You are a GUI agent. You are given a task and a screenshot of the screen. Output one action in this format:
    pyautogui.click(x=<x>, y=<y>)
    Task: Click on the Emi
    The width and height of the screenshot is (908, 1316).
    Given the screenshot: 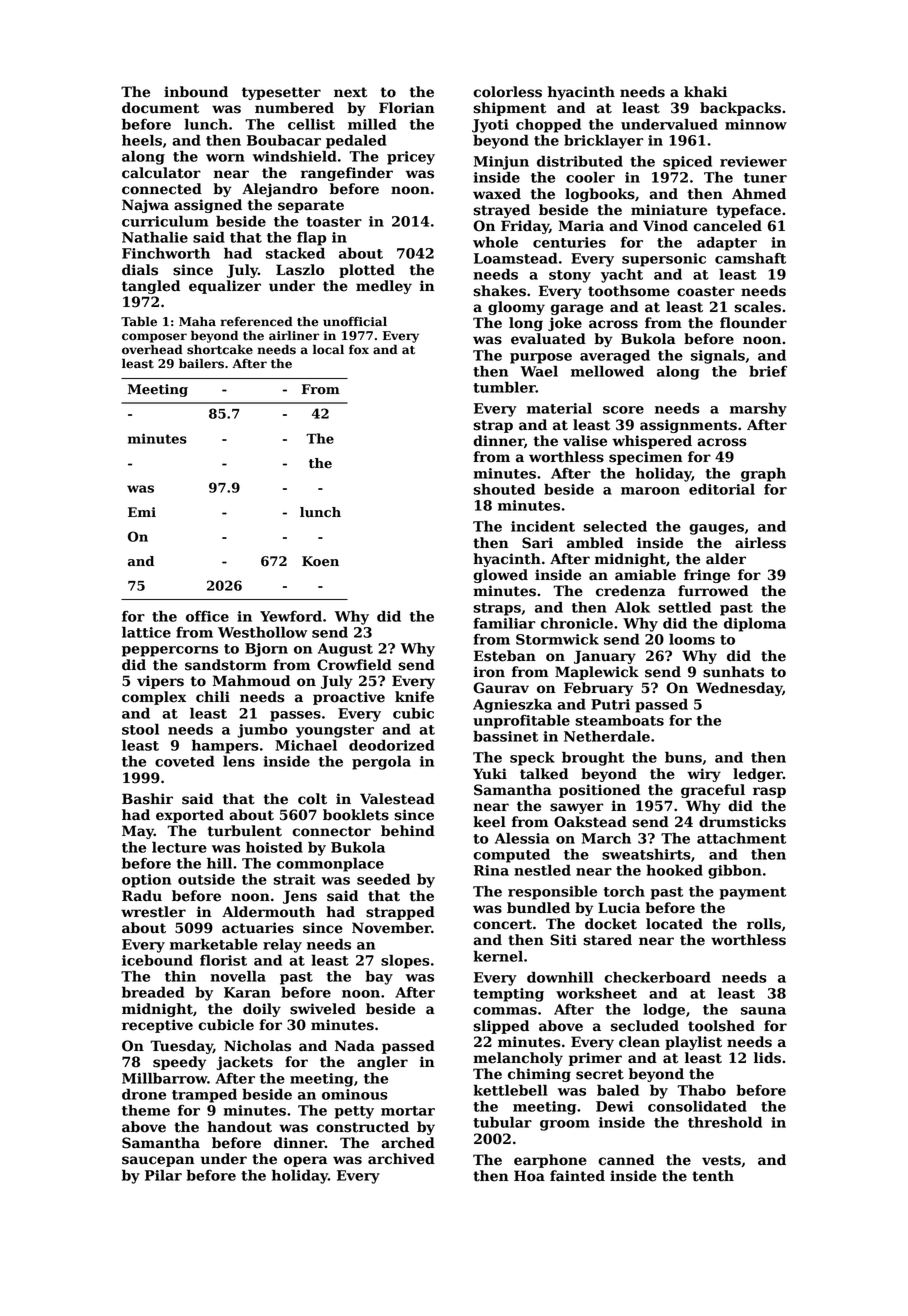 What is the action you would take?
    pyautogui.click(x=142, y=512)
